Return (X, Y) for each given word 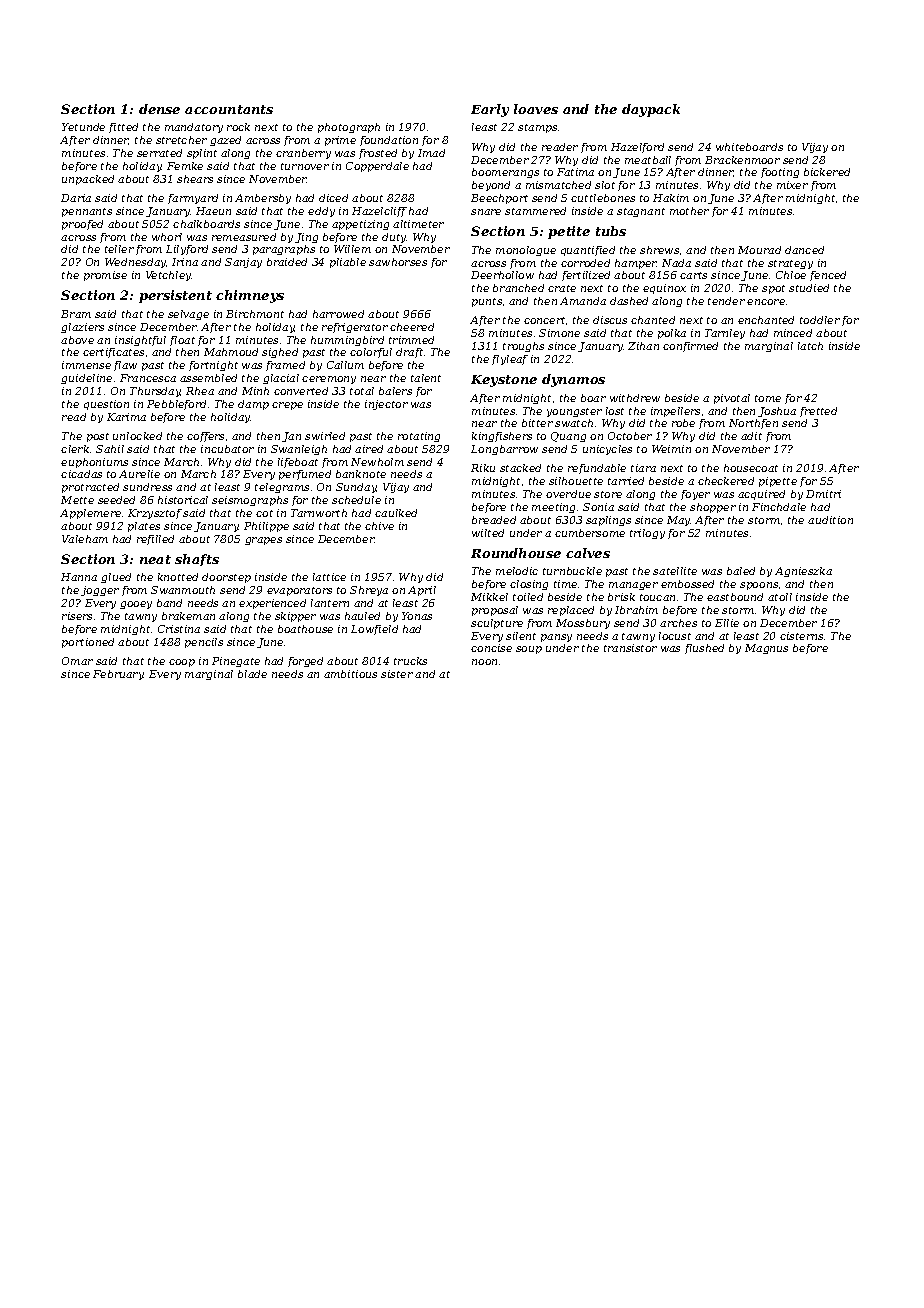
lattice (329, 577)
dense (159, 109)
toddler (820, 320)
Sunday (356, 488)
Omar (77, 661)
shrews (659, 250)
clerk (75, 449)
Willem (352, 249)
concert (544, 320)
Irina (185, 262)
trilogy (647, 534)
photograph (349, 128)
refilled (155, 540)
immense (86, 365)
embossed (687, 584)
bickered (827, 172)
